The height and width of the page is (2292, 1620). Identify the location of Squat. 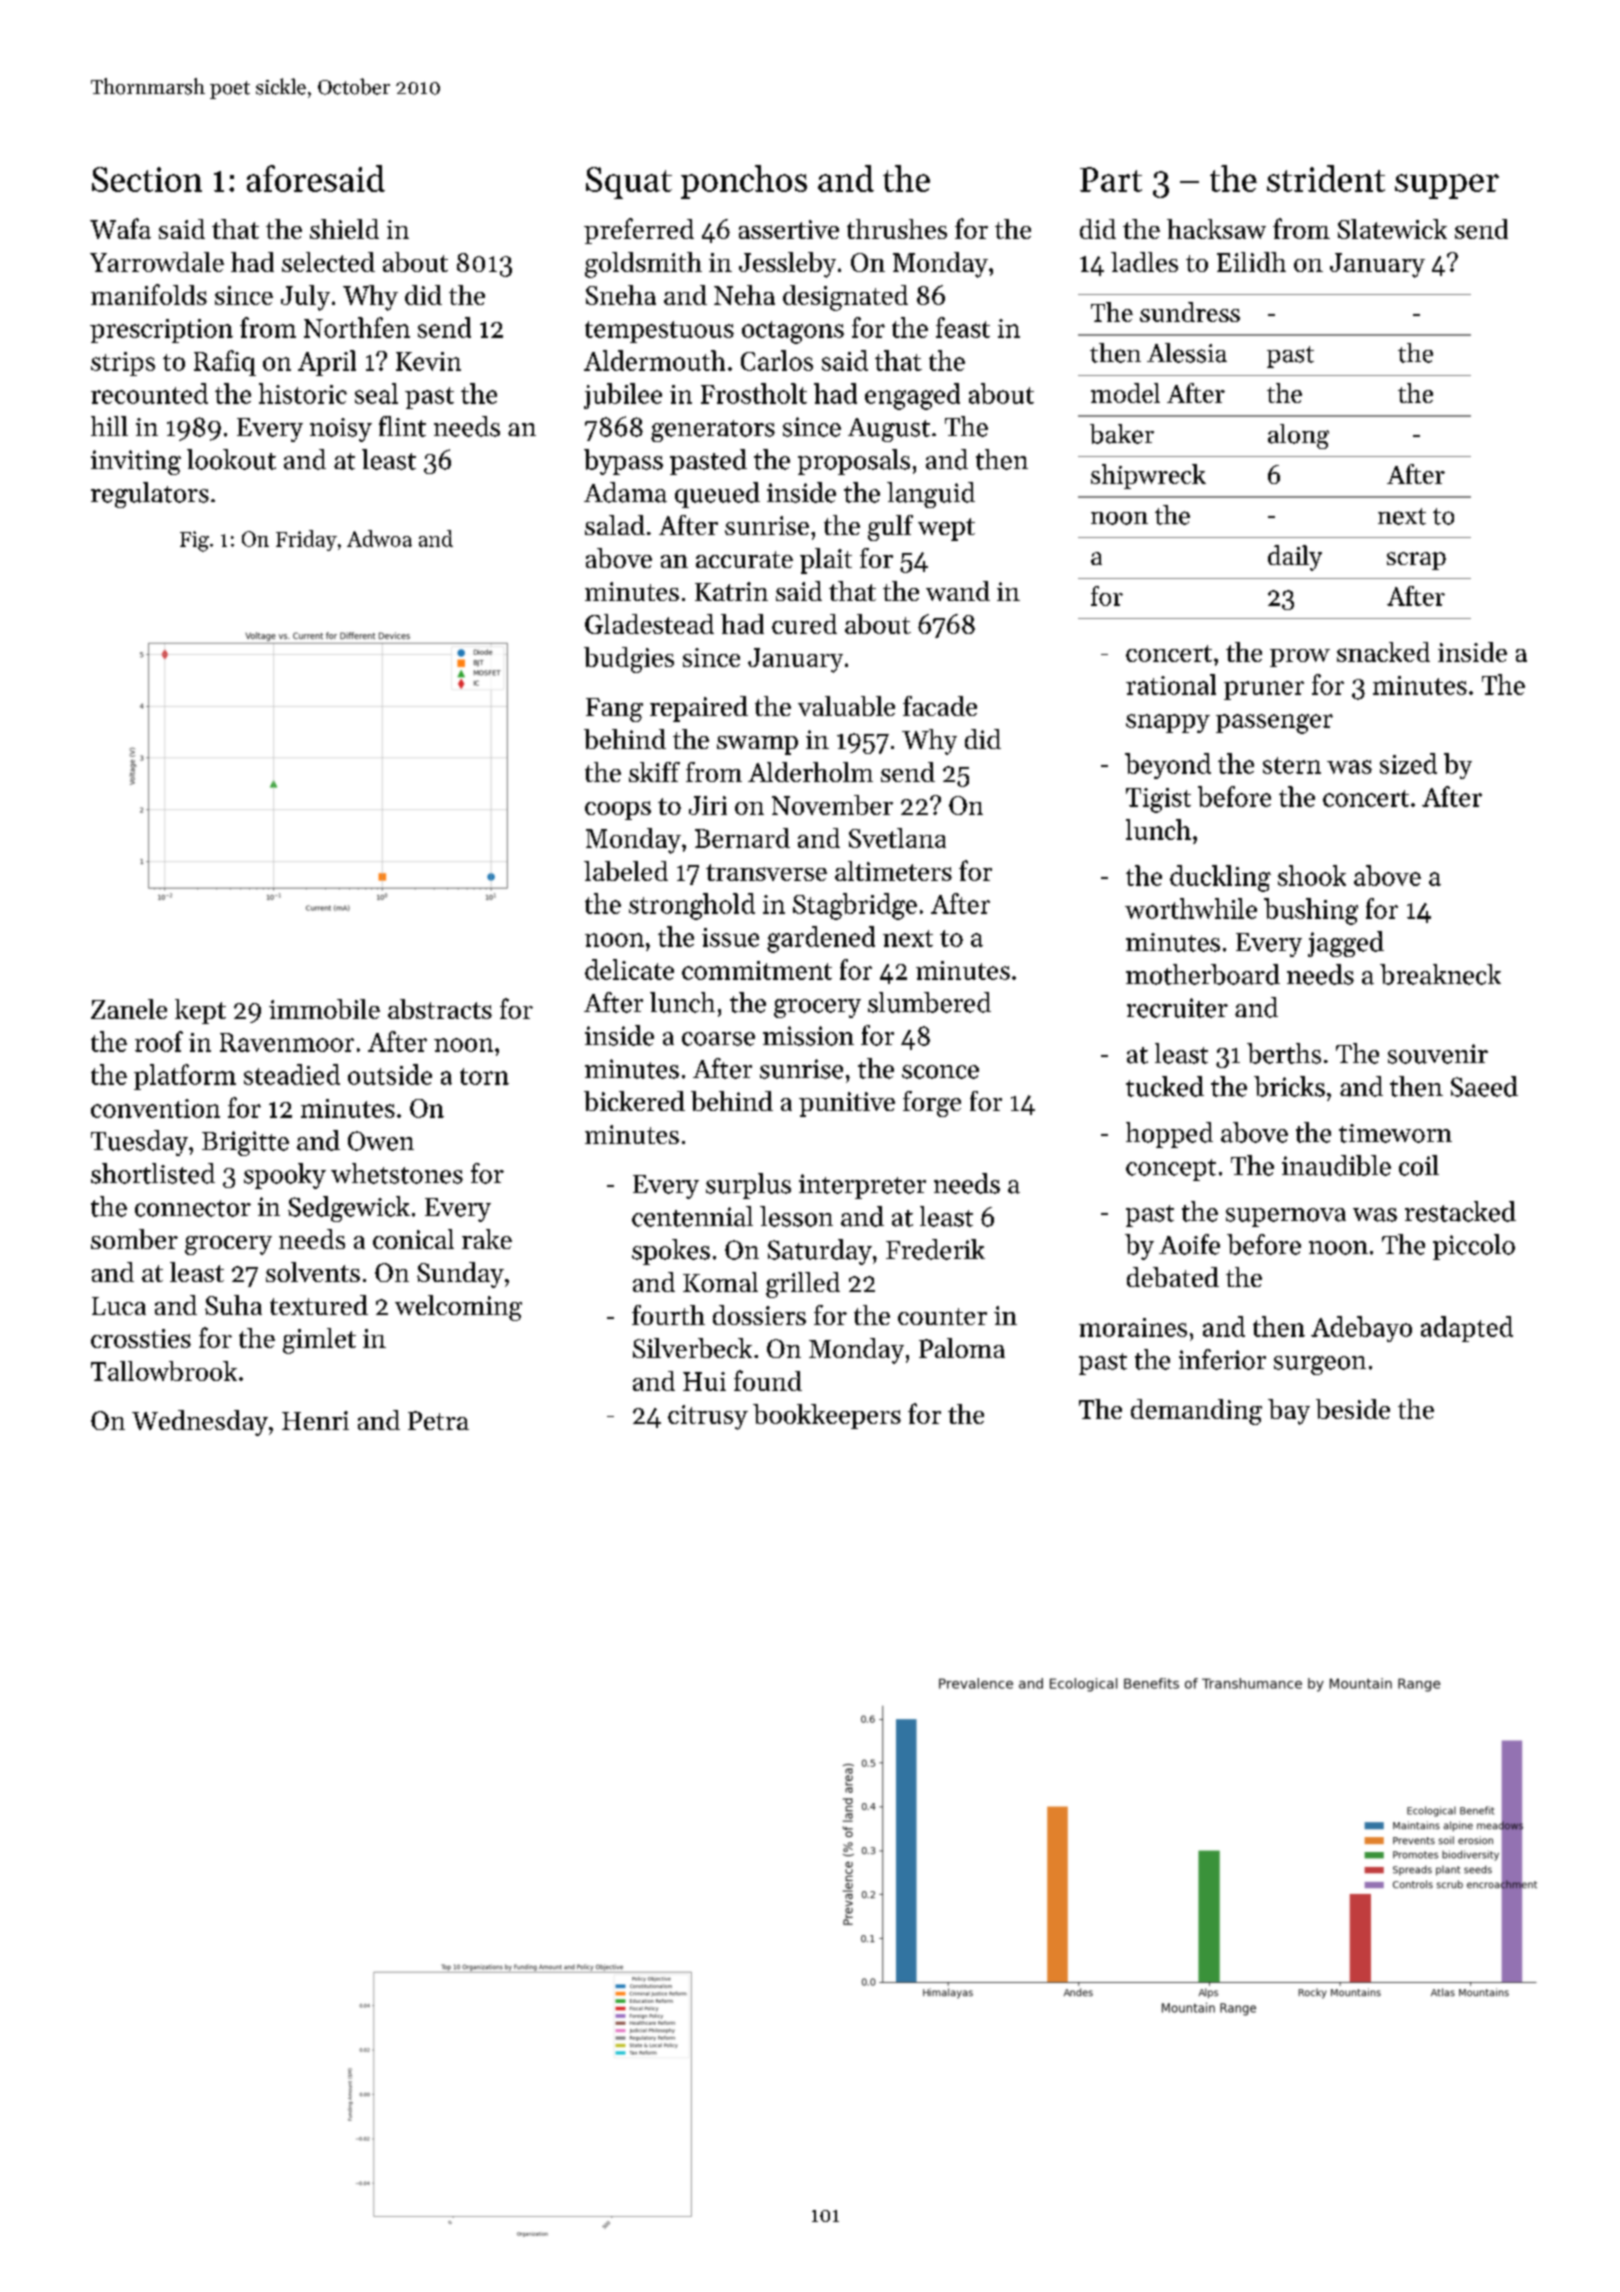
(629, 183).
